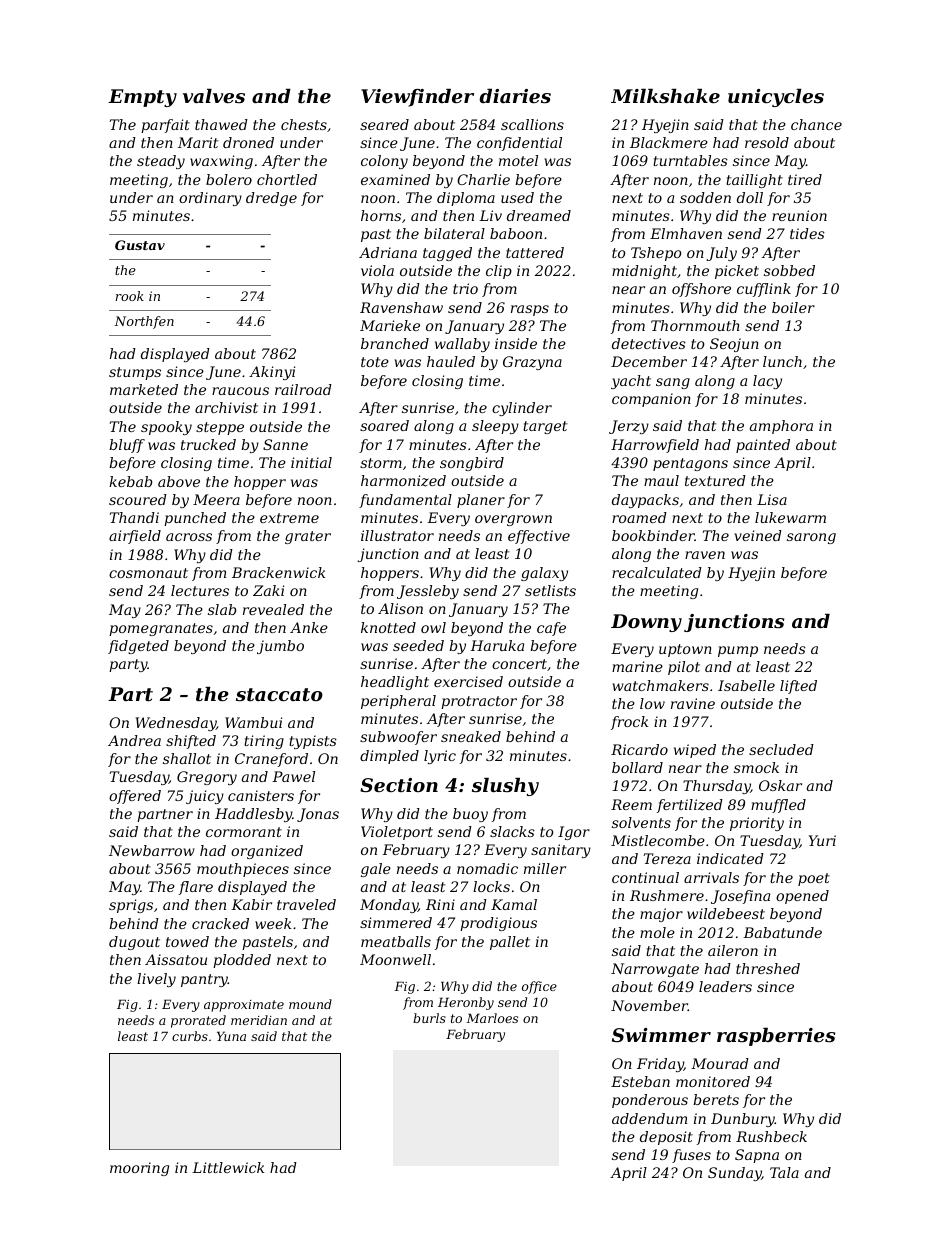 The width and height of the screenshot is (952, 1233). Describe the element at coordinates (214, 96) in the screenshot. I see `valves` at that location.
